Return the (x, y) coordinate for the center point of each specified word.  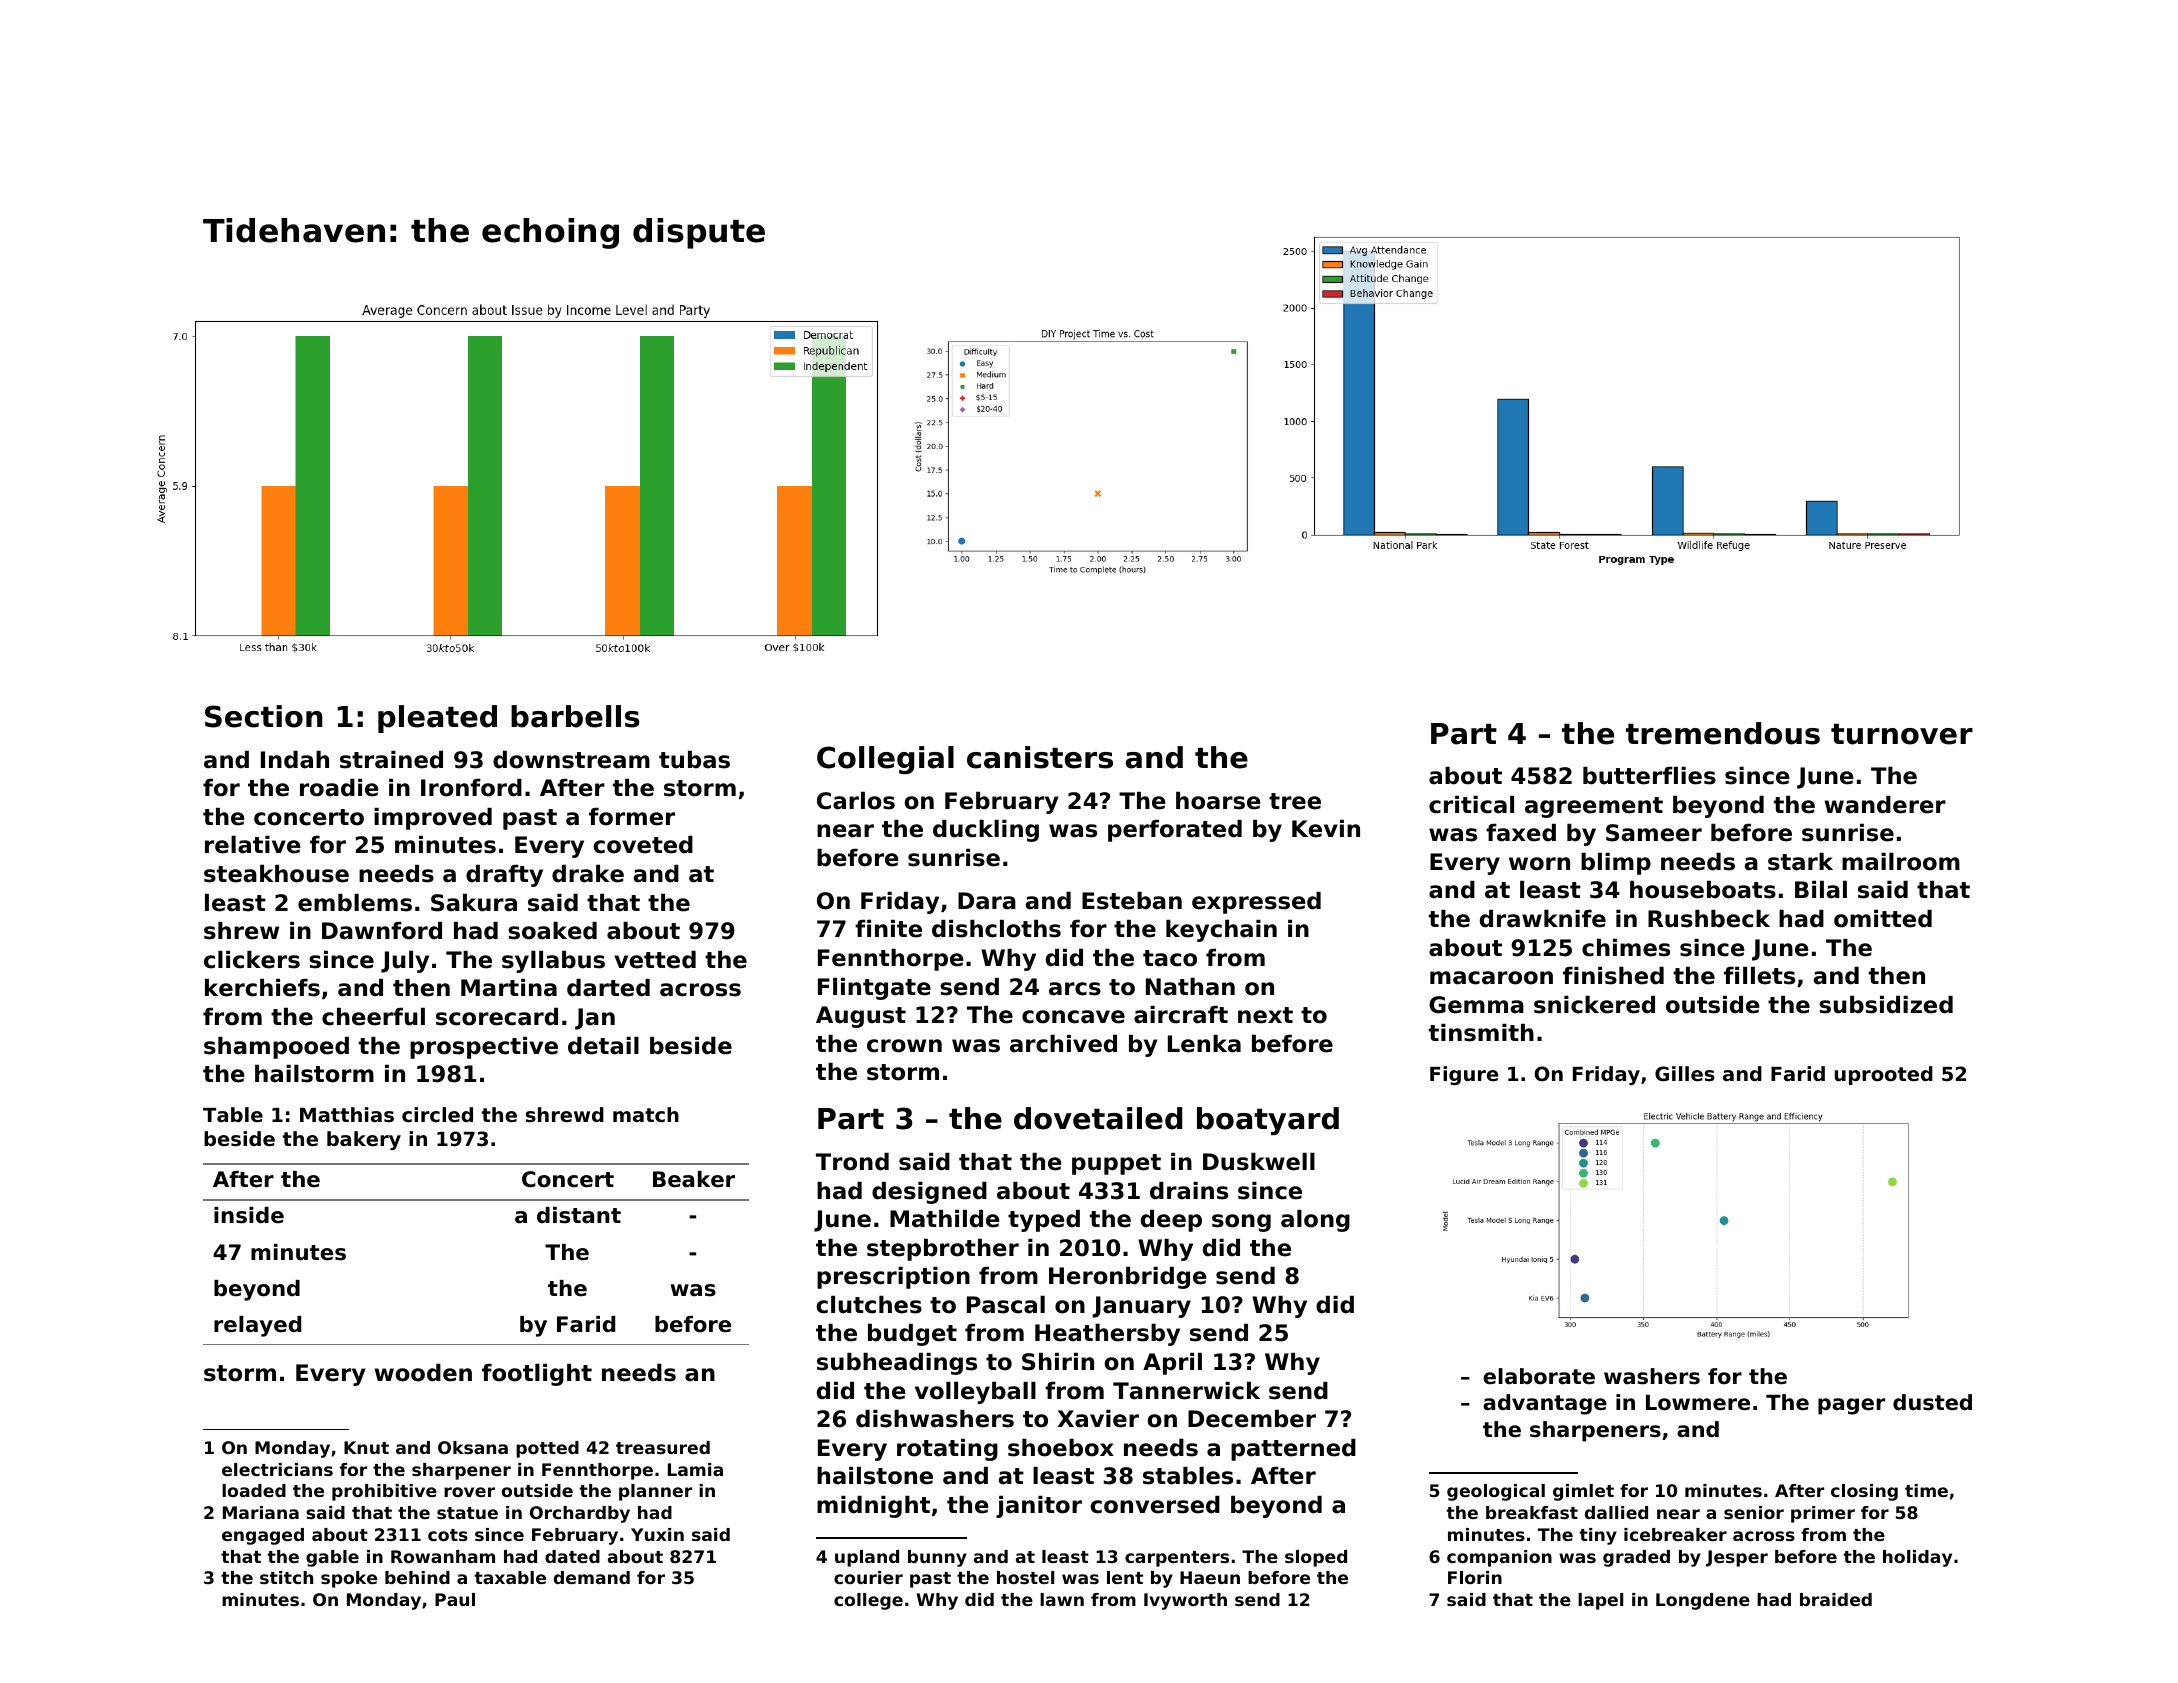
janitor (1039, 1507)
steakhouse (276, 874)
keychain (1221, 931)
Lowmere (1698, 1403)
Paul (455, 1599)
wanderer (1885, 805)
